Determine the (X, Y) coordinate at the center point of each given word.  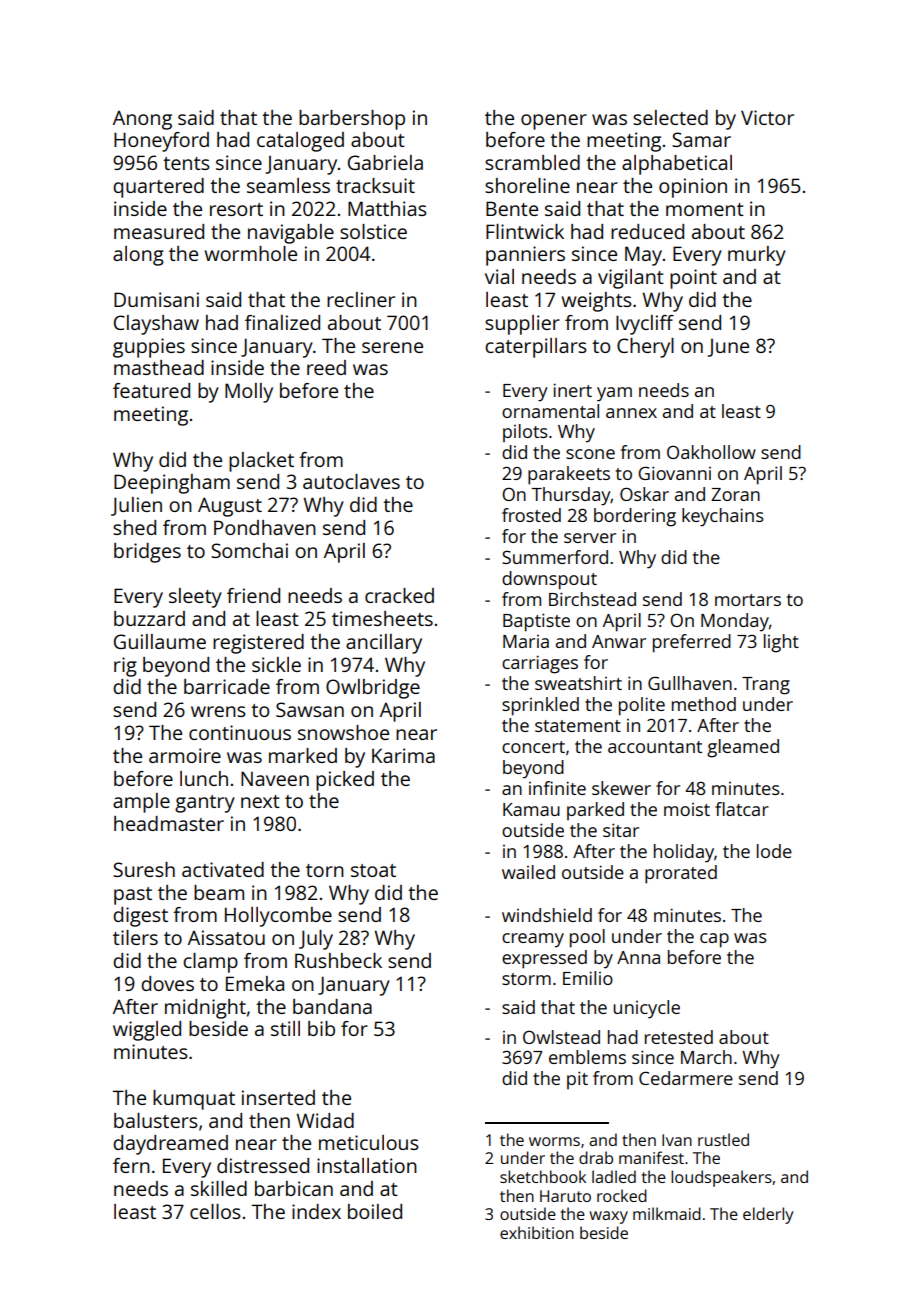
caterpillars (536, 348)
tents (186, 163)
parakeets (569, 475)
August (230, 507)
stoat (373, 870)
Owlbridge (373, 689)
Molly (249, 393)
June (728, 348)
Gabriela (385, 162)
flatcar (742, 809)
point (693, 279)
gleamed (743, 748)
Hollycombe (278, 917)
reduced (647, 231)
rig (125, 667)
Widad (325, 1120)
